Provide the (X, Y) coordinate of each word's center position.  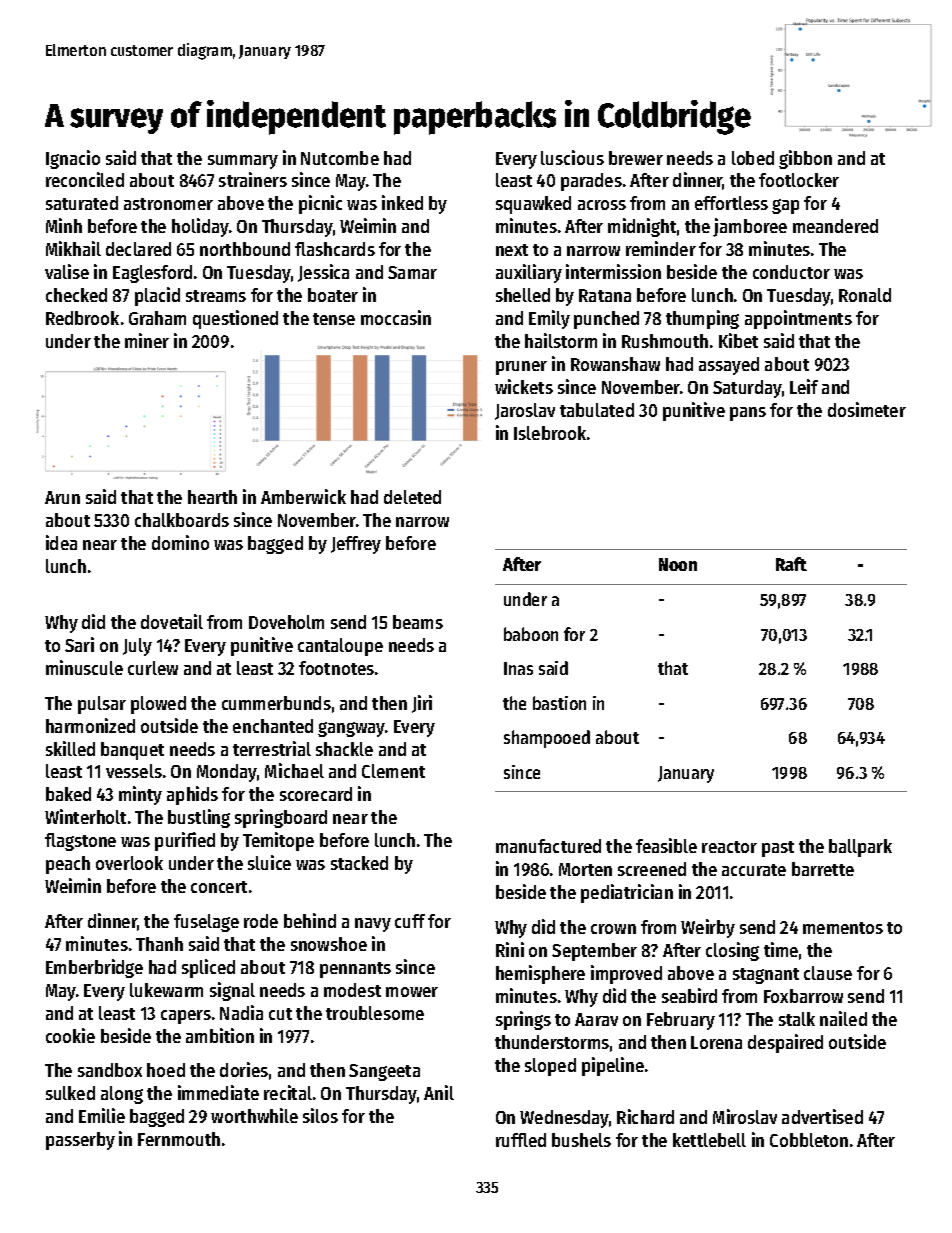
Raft (791, 564)
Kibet (738, 340)
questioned (235, 319)
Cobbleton (809, 1140)
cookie (70, 1035)
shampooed (547, 739)
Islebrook (550, 433)
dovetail (172, 621)
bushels (581, 1140)
